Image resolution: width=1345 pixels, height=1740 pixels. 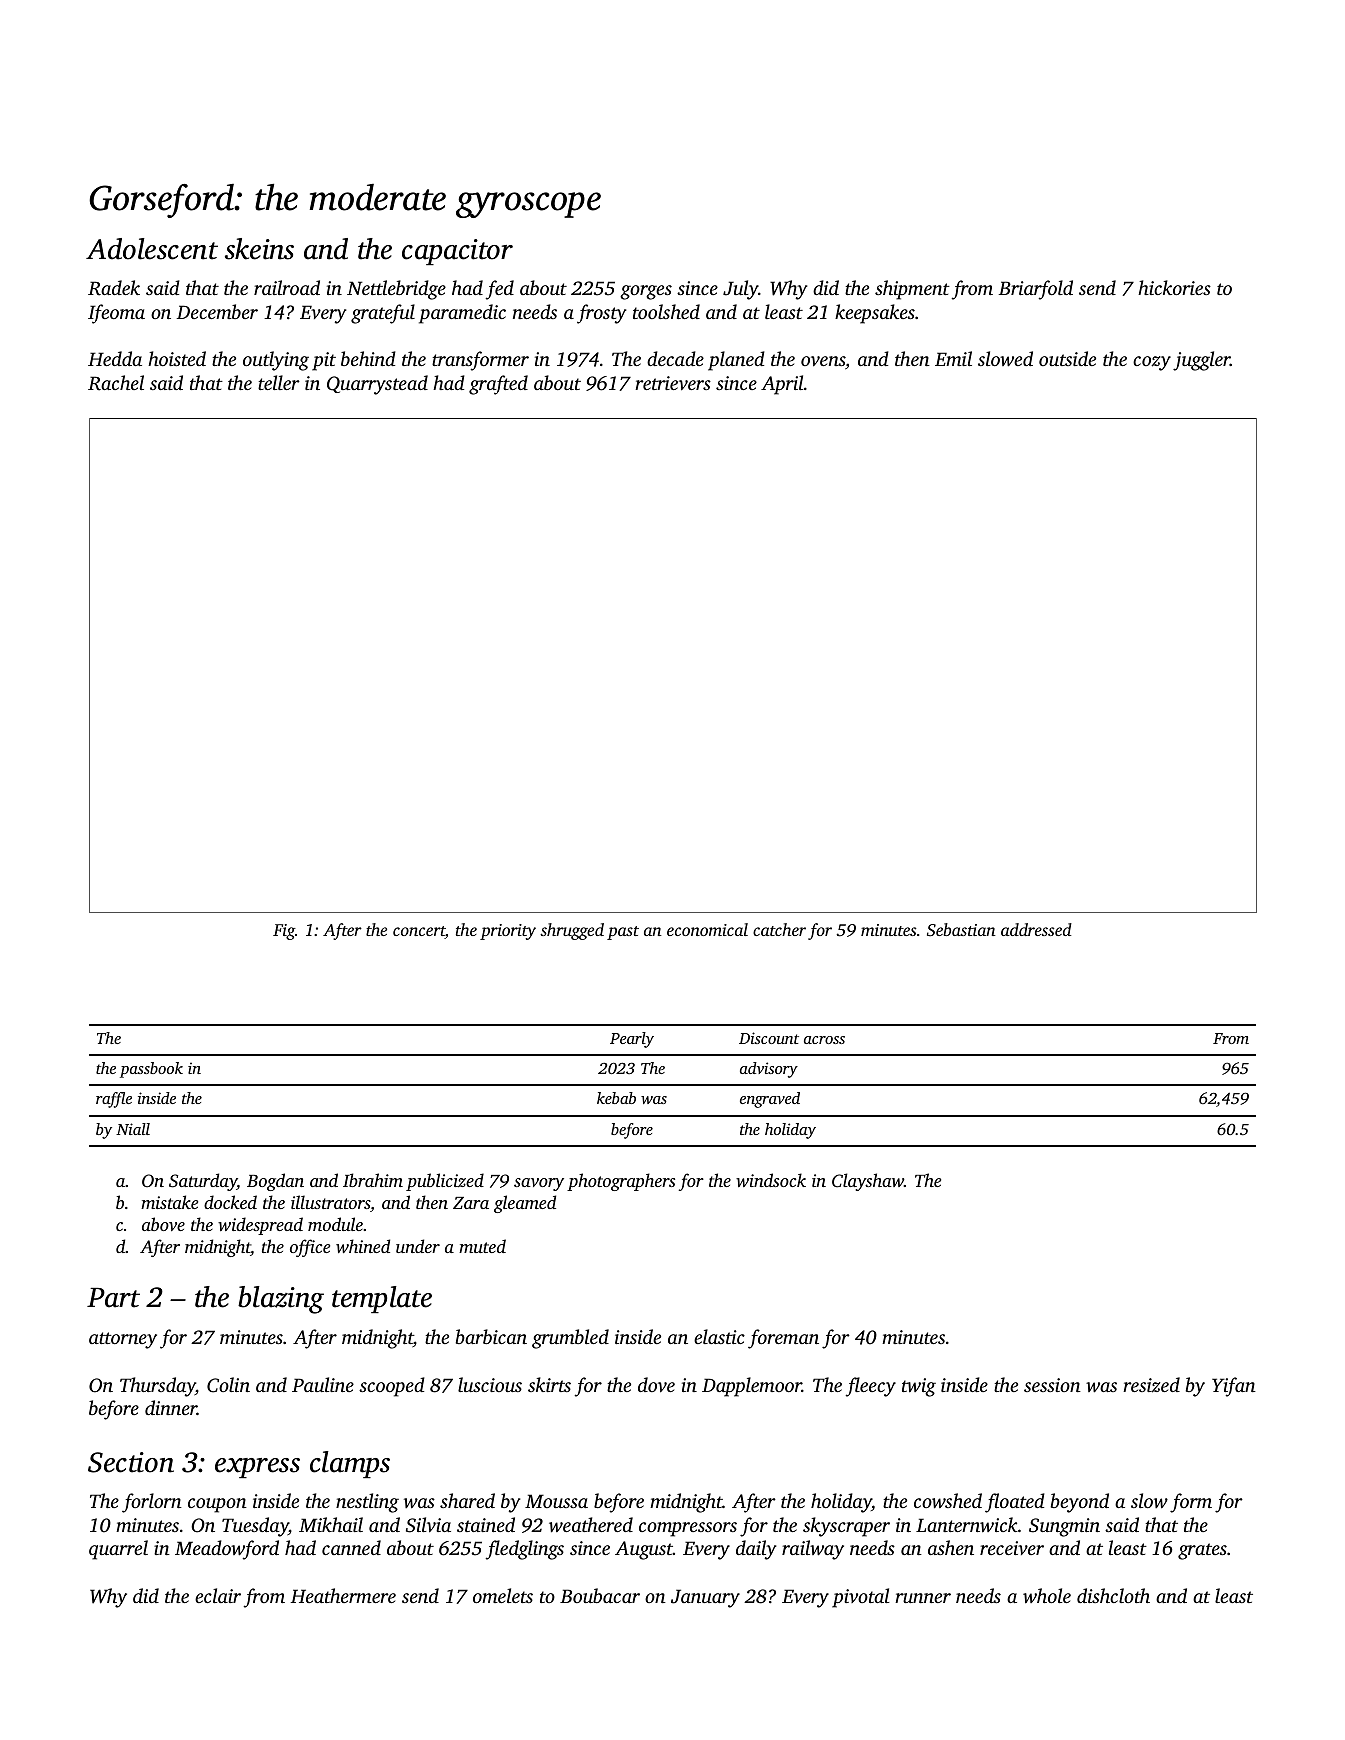 I want to click on Pauline, so click(x=323, y=1384).
